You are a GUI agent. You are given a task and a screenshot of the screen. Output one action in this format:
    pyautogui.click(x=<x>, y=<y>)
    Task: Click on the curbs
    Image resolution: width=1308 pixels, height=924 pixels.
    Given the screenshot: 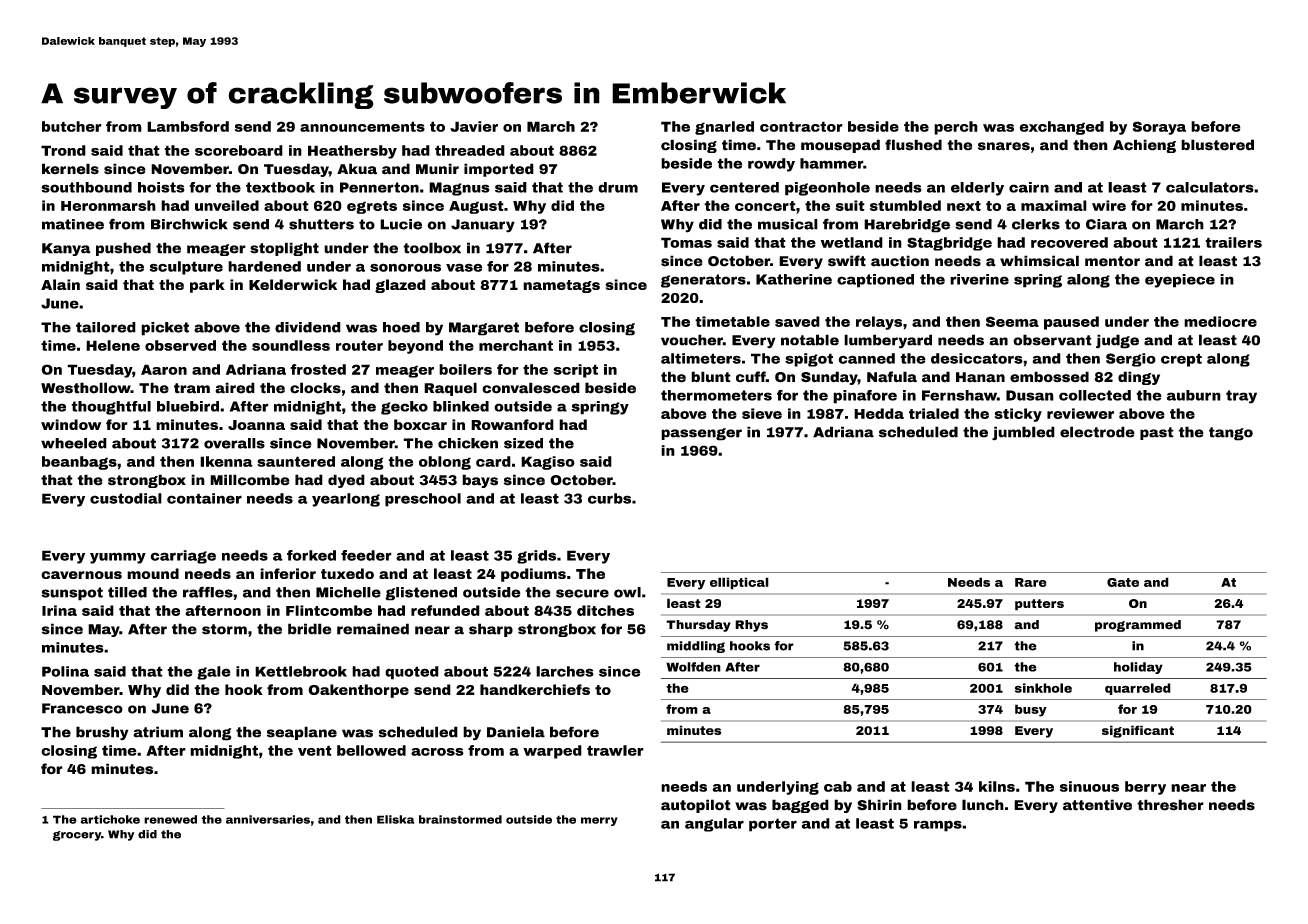 What is the action you would take?
    pyautogui.click(x=609, y=498)
